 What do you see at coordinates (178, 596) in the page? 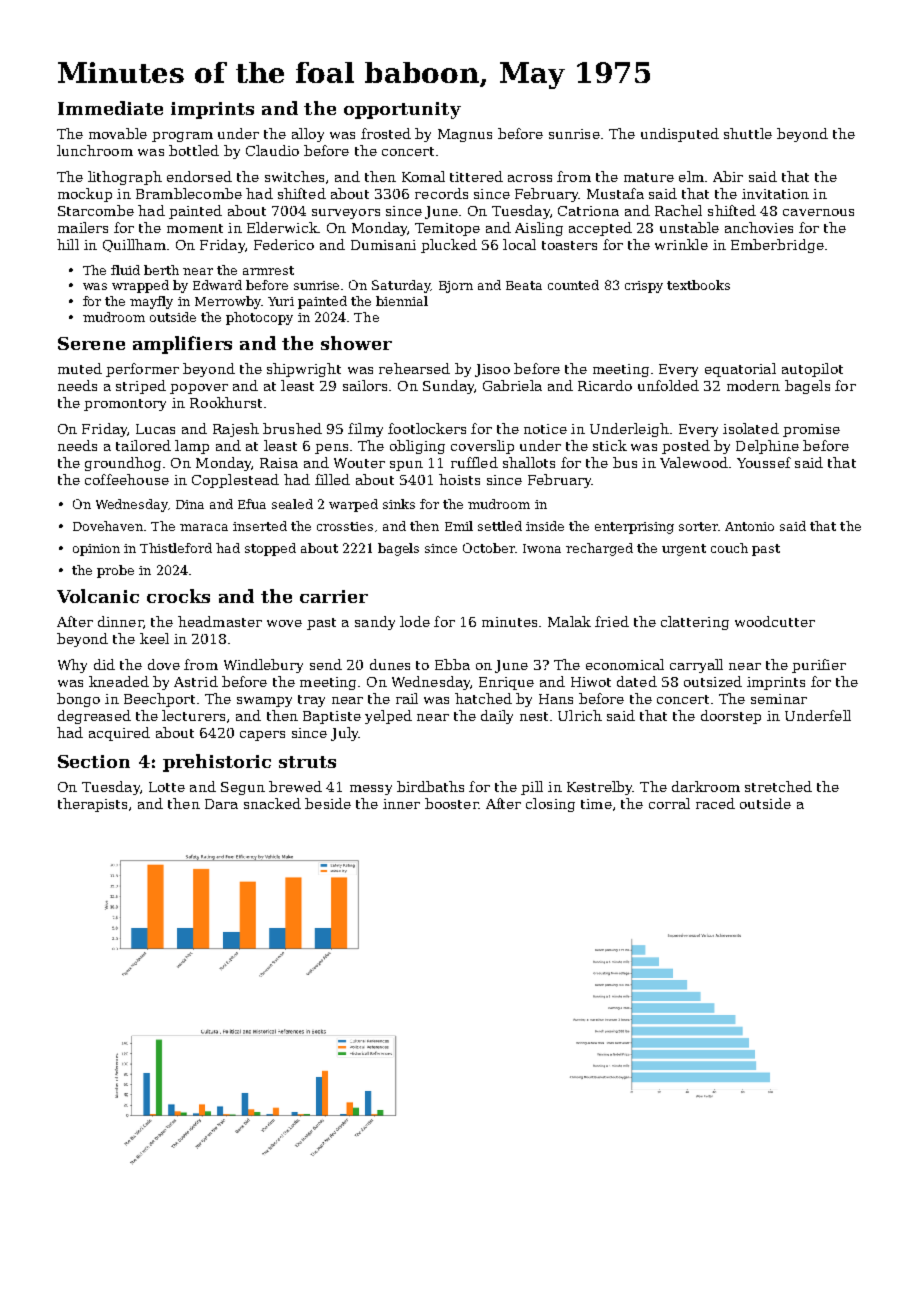
I see `crocks` at bounding box center [178, 596].
